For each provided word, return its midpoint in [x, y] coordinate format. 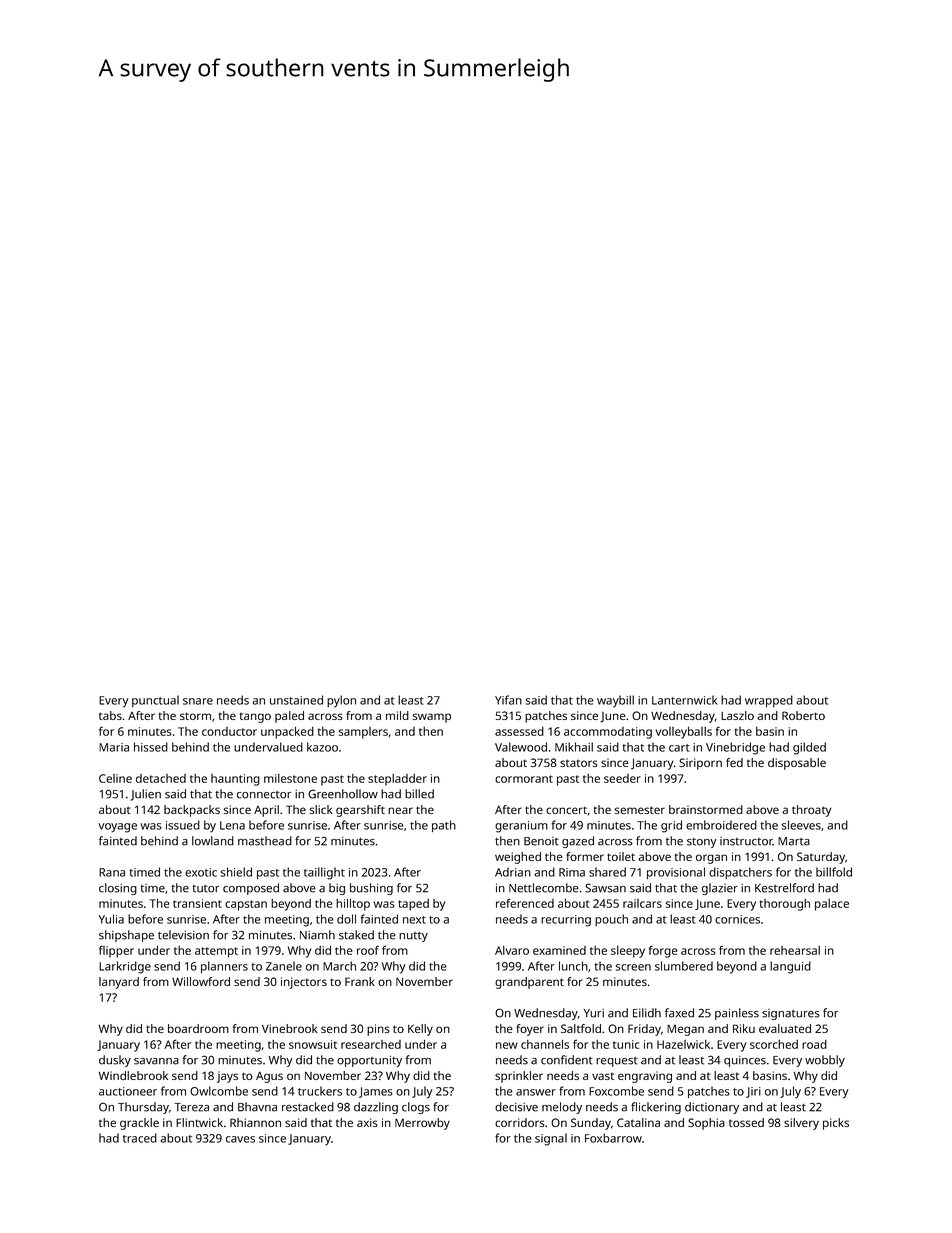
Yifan [508, 700]
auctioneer [128, 1091]
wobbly [825, 1061]
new [507, 1045]
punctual [155, 701]
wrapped [769, 701]
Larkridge [125, 967]
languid [790, 967]
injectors [304, 983]
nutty [413, 937]
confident [567, 1060]
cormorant [524, 779]
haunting [235, 780]
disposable [797, 764]
